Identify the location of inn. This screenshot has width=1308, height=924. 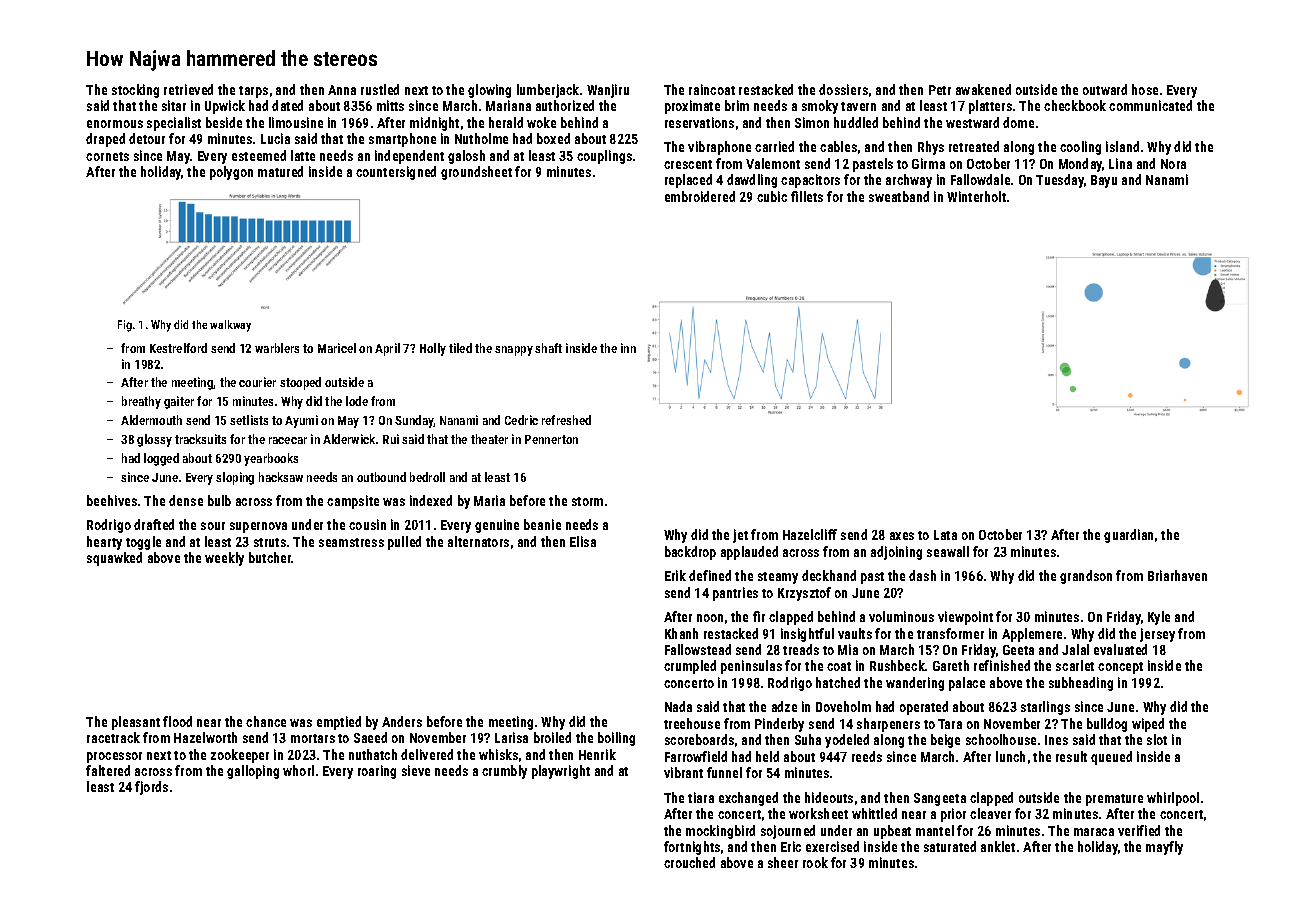
(628, 348).
